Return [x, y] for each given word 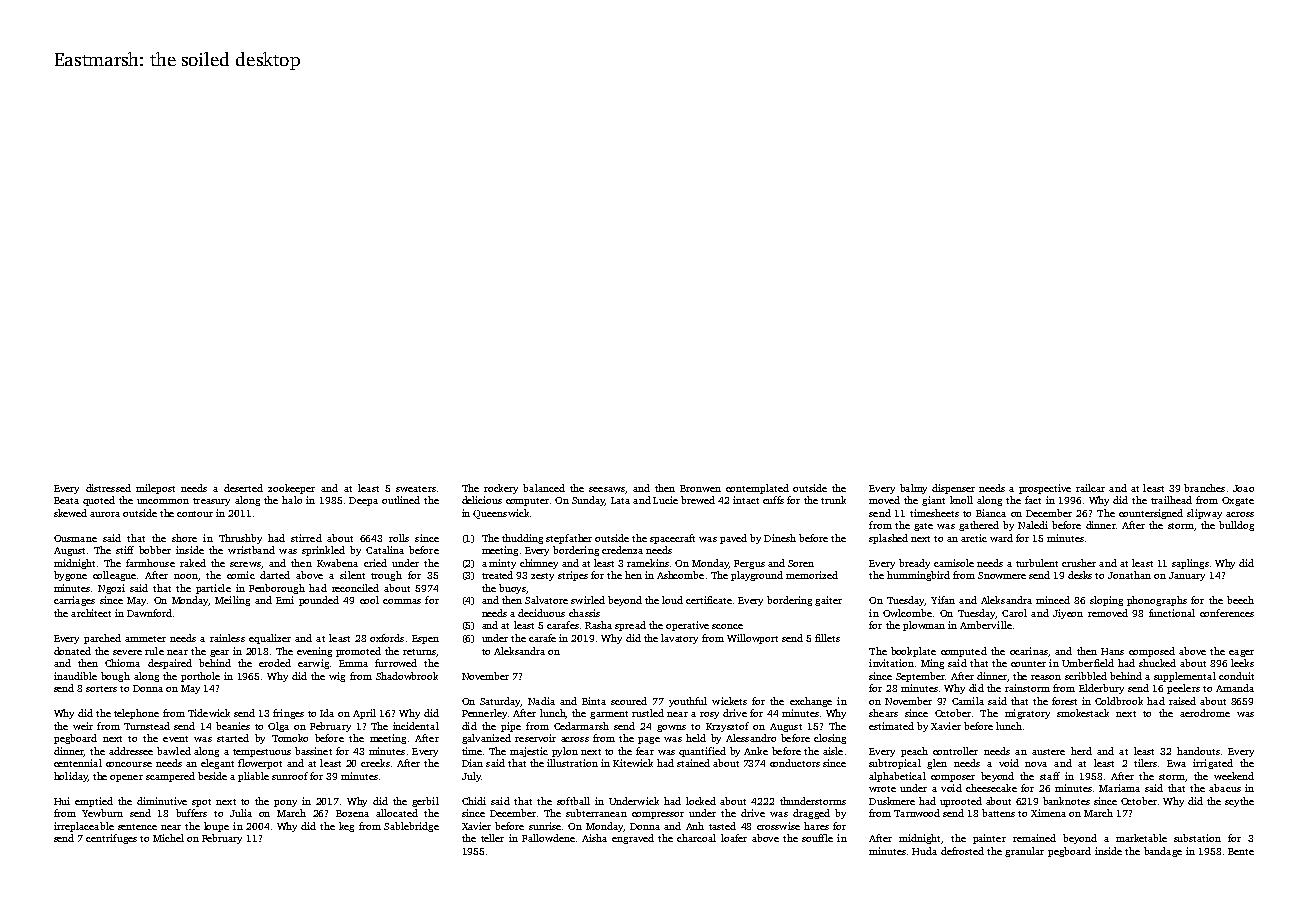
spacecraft [672, 539]
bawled [174, 751]
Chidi [474, 801]
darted [275, 575]
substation [1197, 838]
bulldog [1236, 526]
